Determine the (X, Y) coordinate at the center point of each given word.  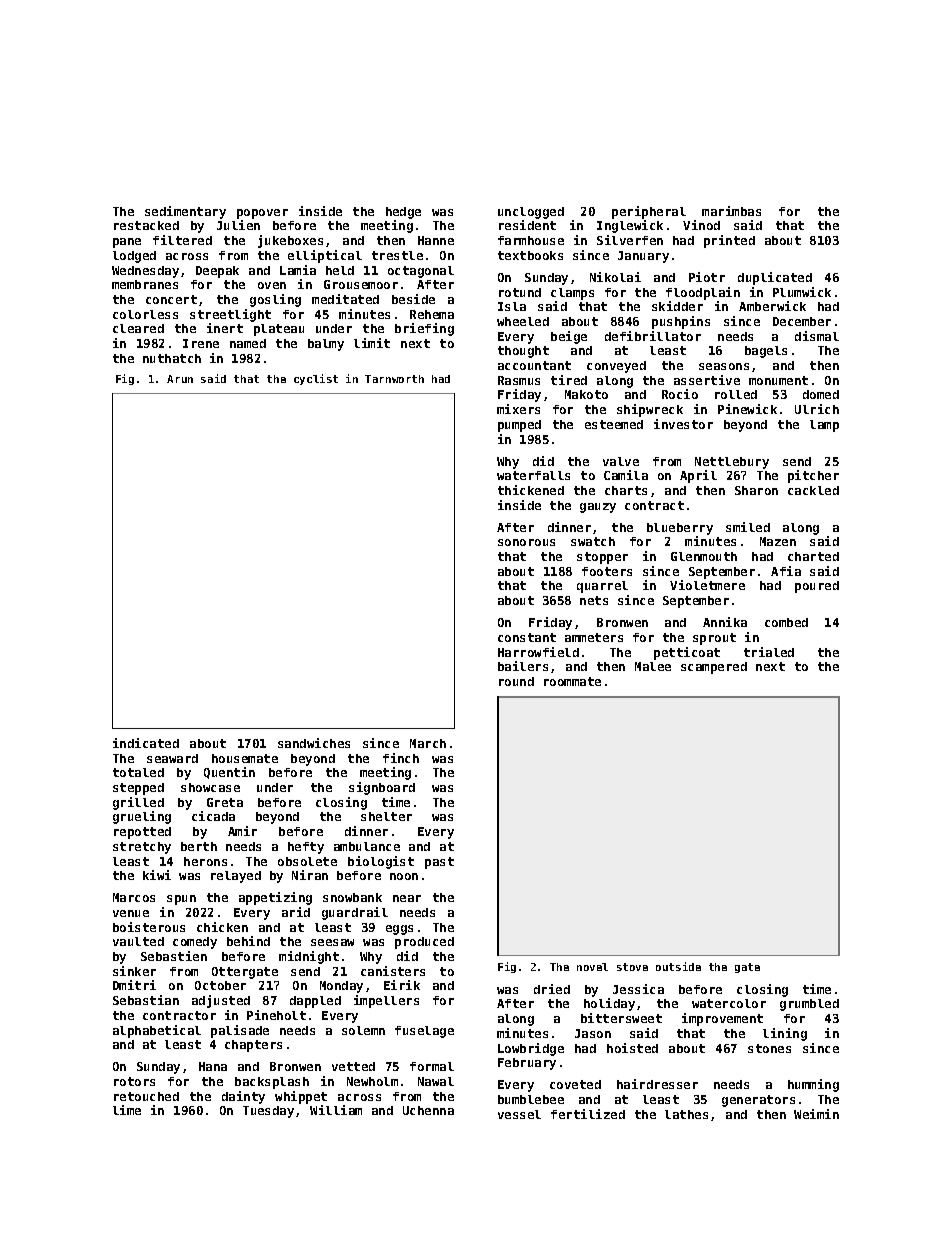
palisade (240, 1031)
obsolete (307, 861)
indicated (146, 743)
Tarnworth (394, 379)
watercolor (729, 1003)
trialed (769, 652)
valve (621, 461)
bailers (523, 666)
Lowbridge (531, 1049)
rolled (736, 394)
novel (592, 967)
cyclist (316, 379)
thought (523, 352)
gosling (275, 300)
